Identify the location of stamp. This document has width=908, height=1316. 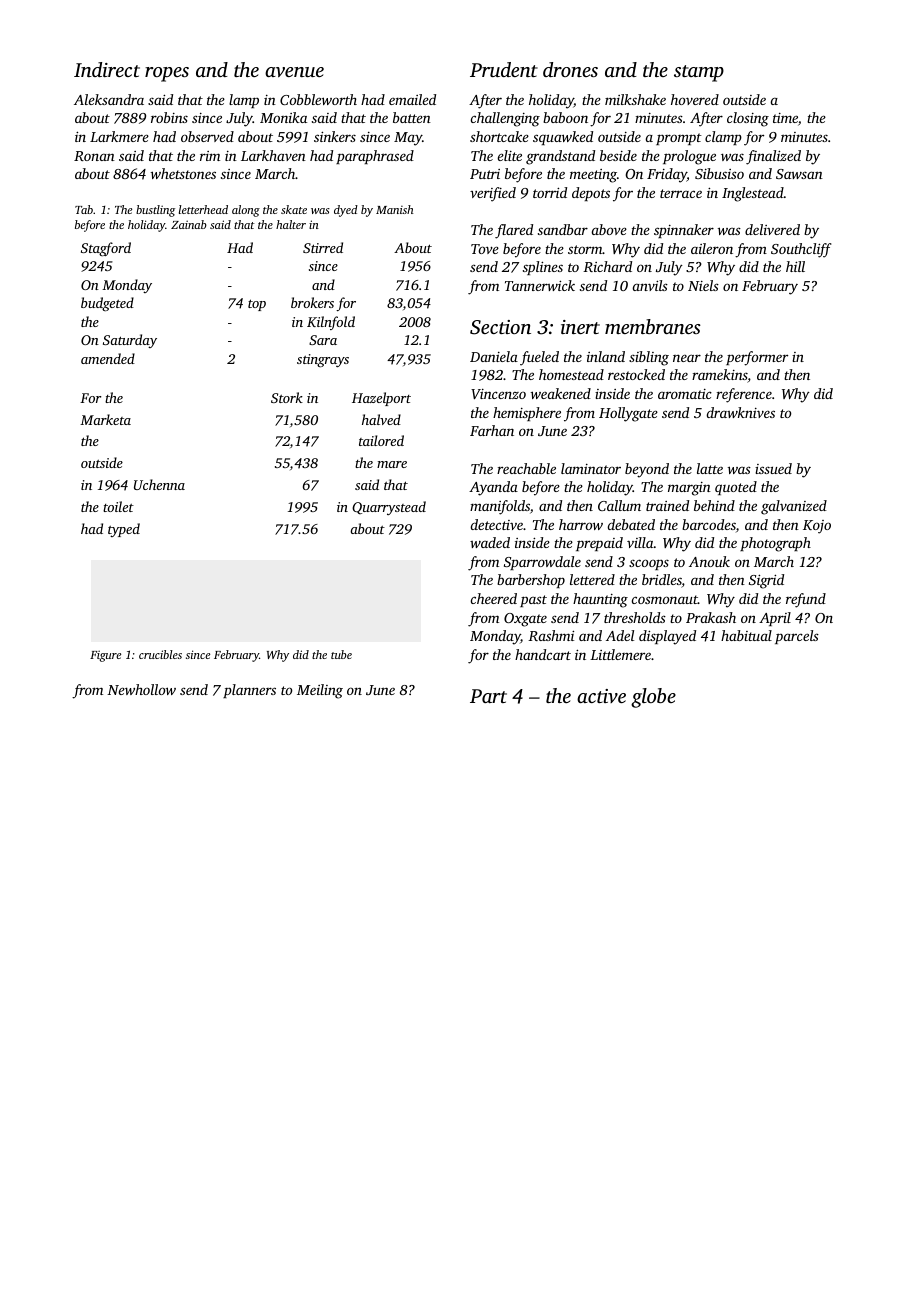
(699, 73).
